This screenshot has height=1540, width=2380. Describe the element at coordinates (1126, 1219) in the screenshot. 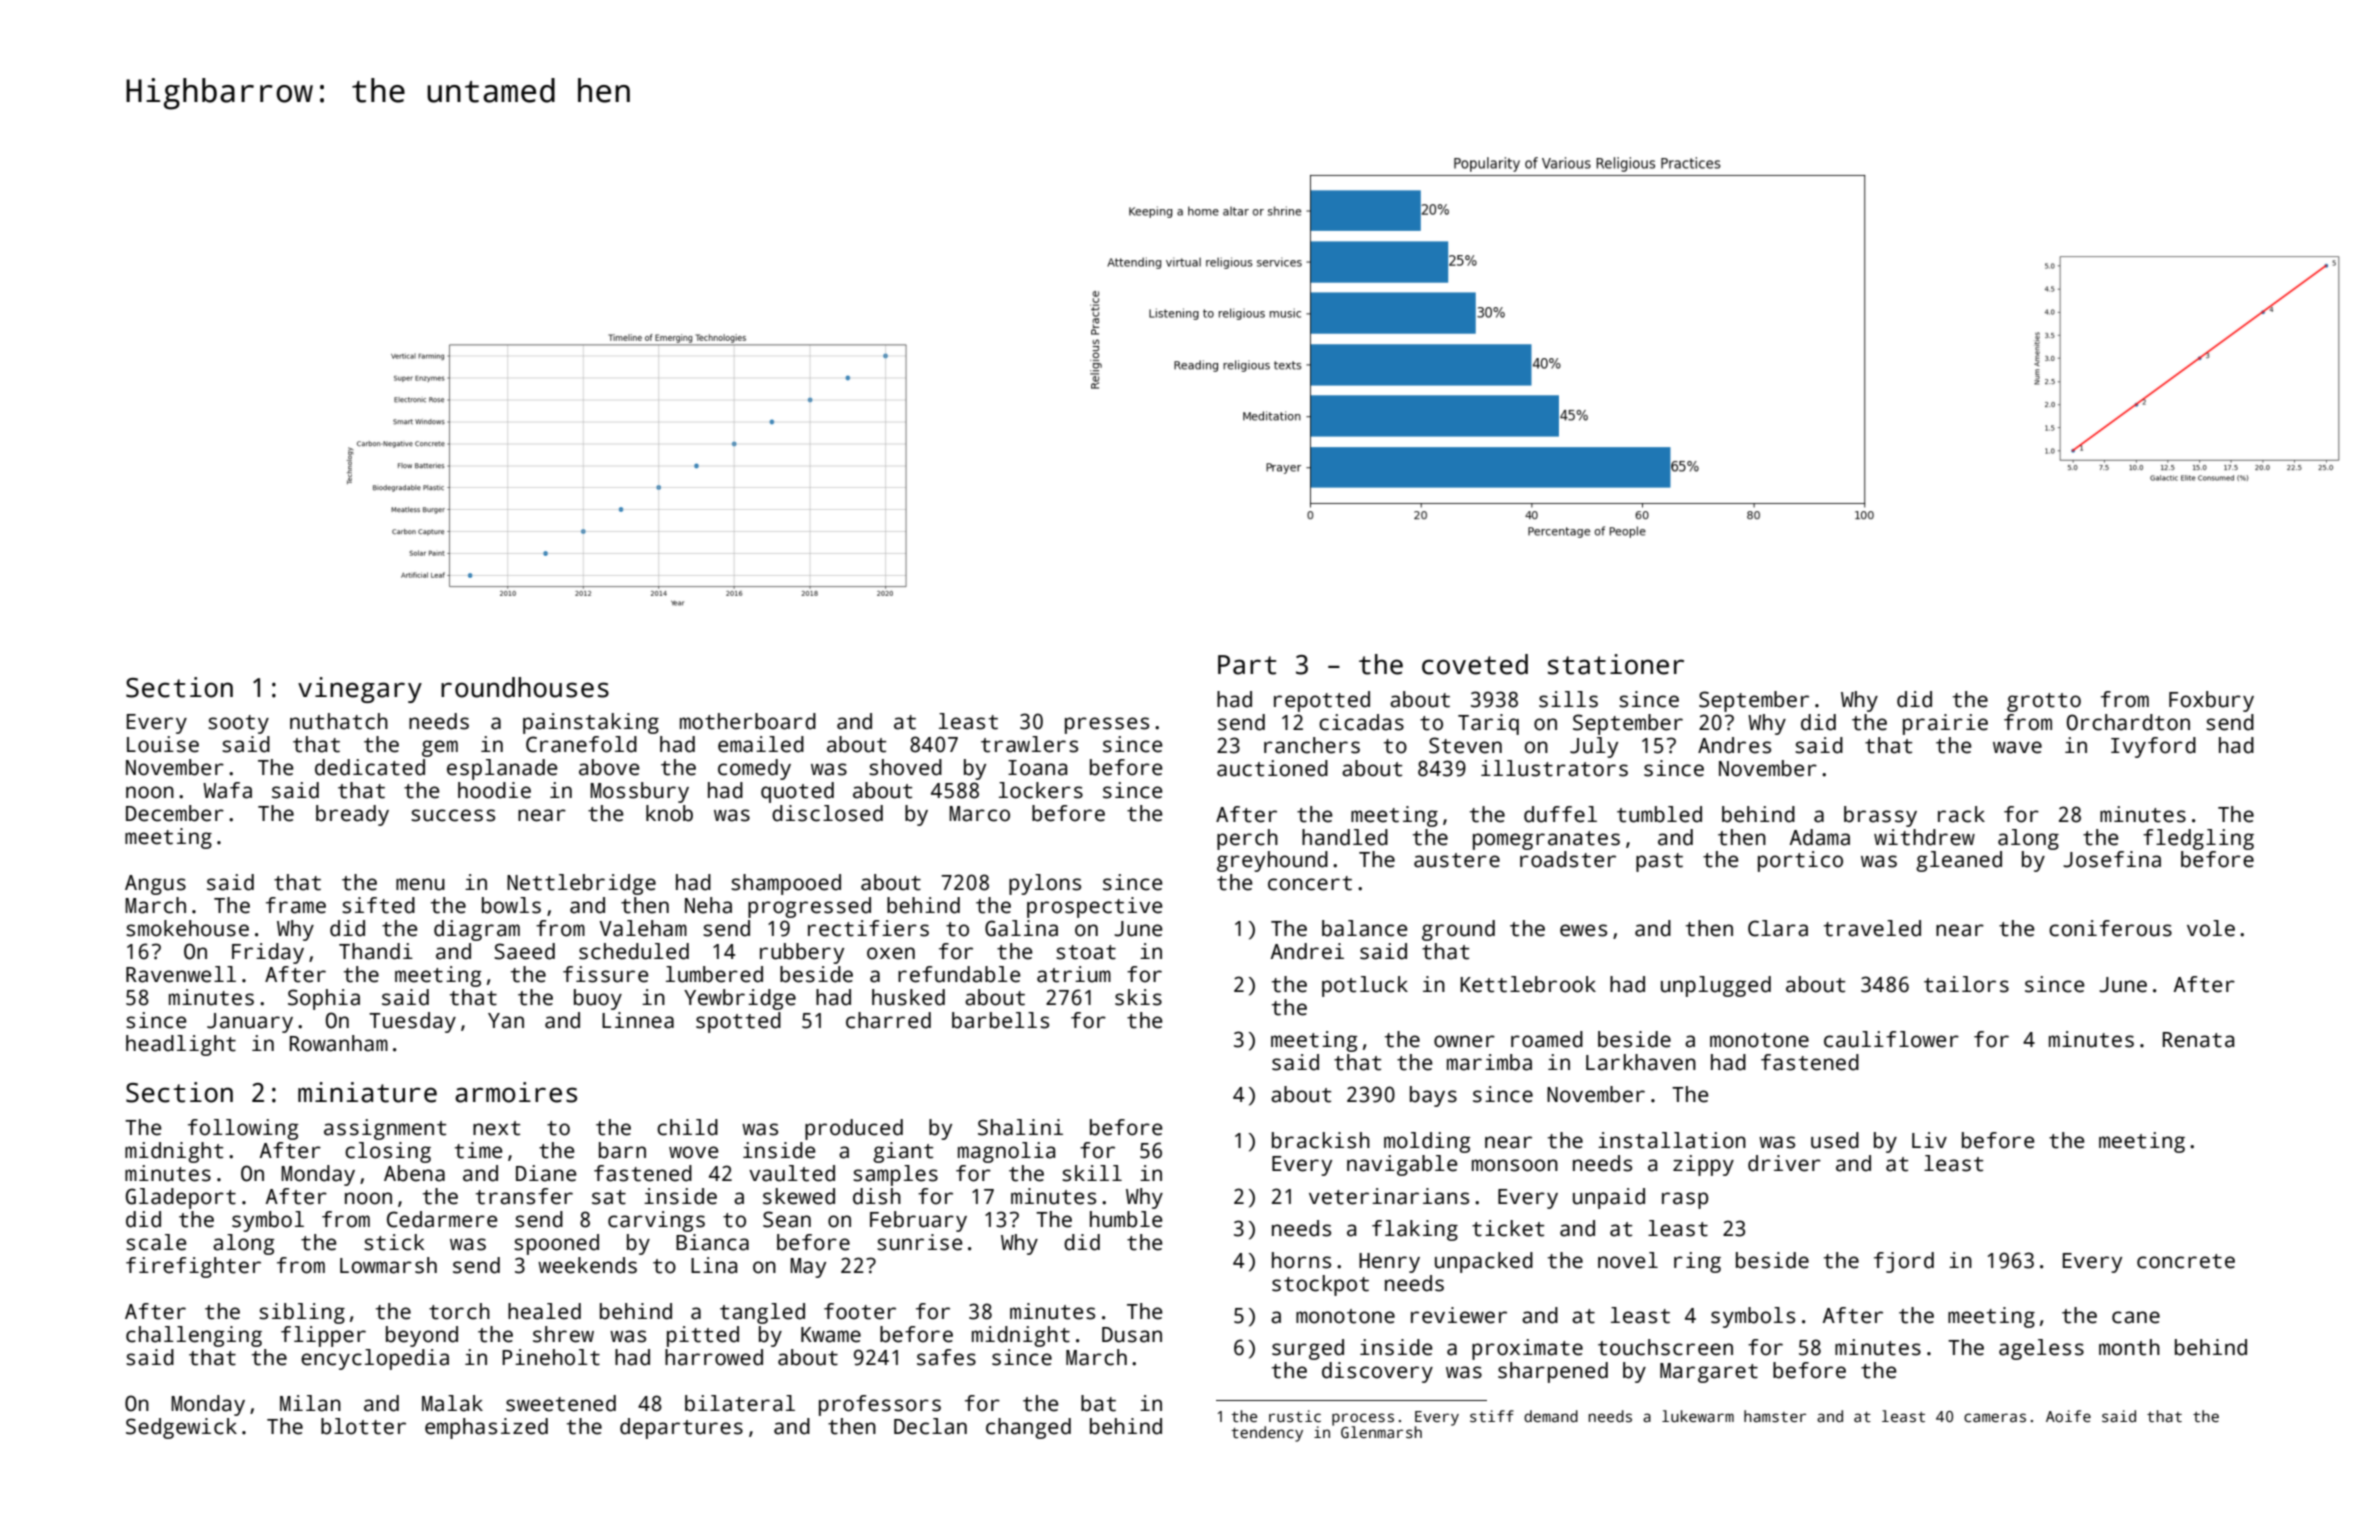

I see `humble` at that location.
